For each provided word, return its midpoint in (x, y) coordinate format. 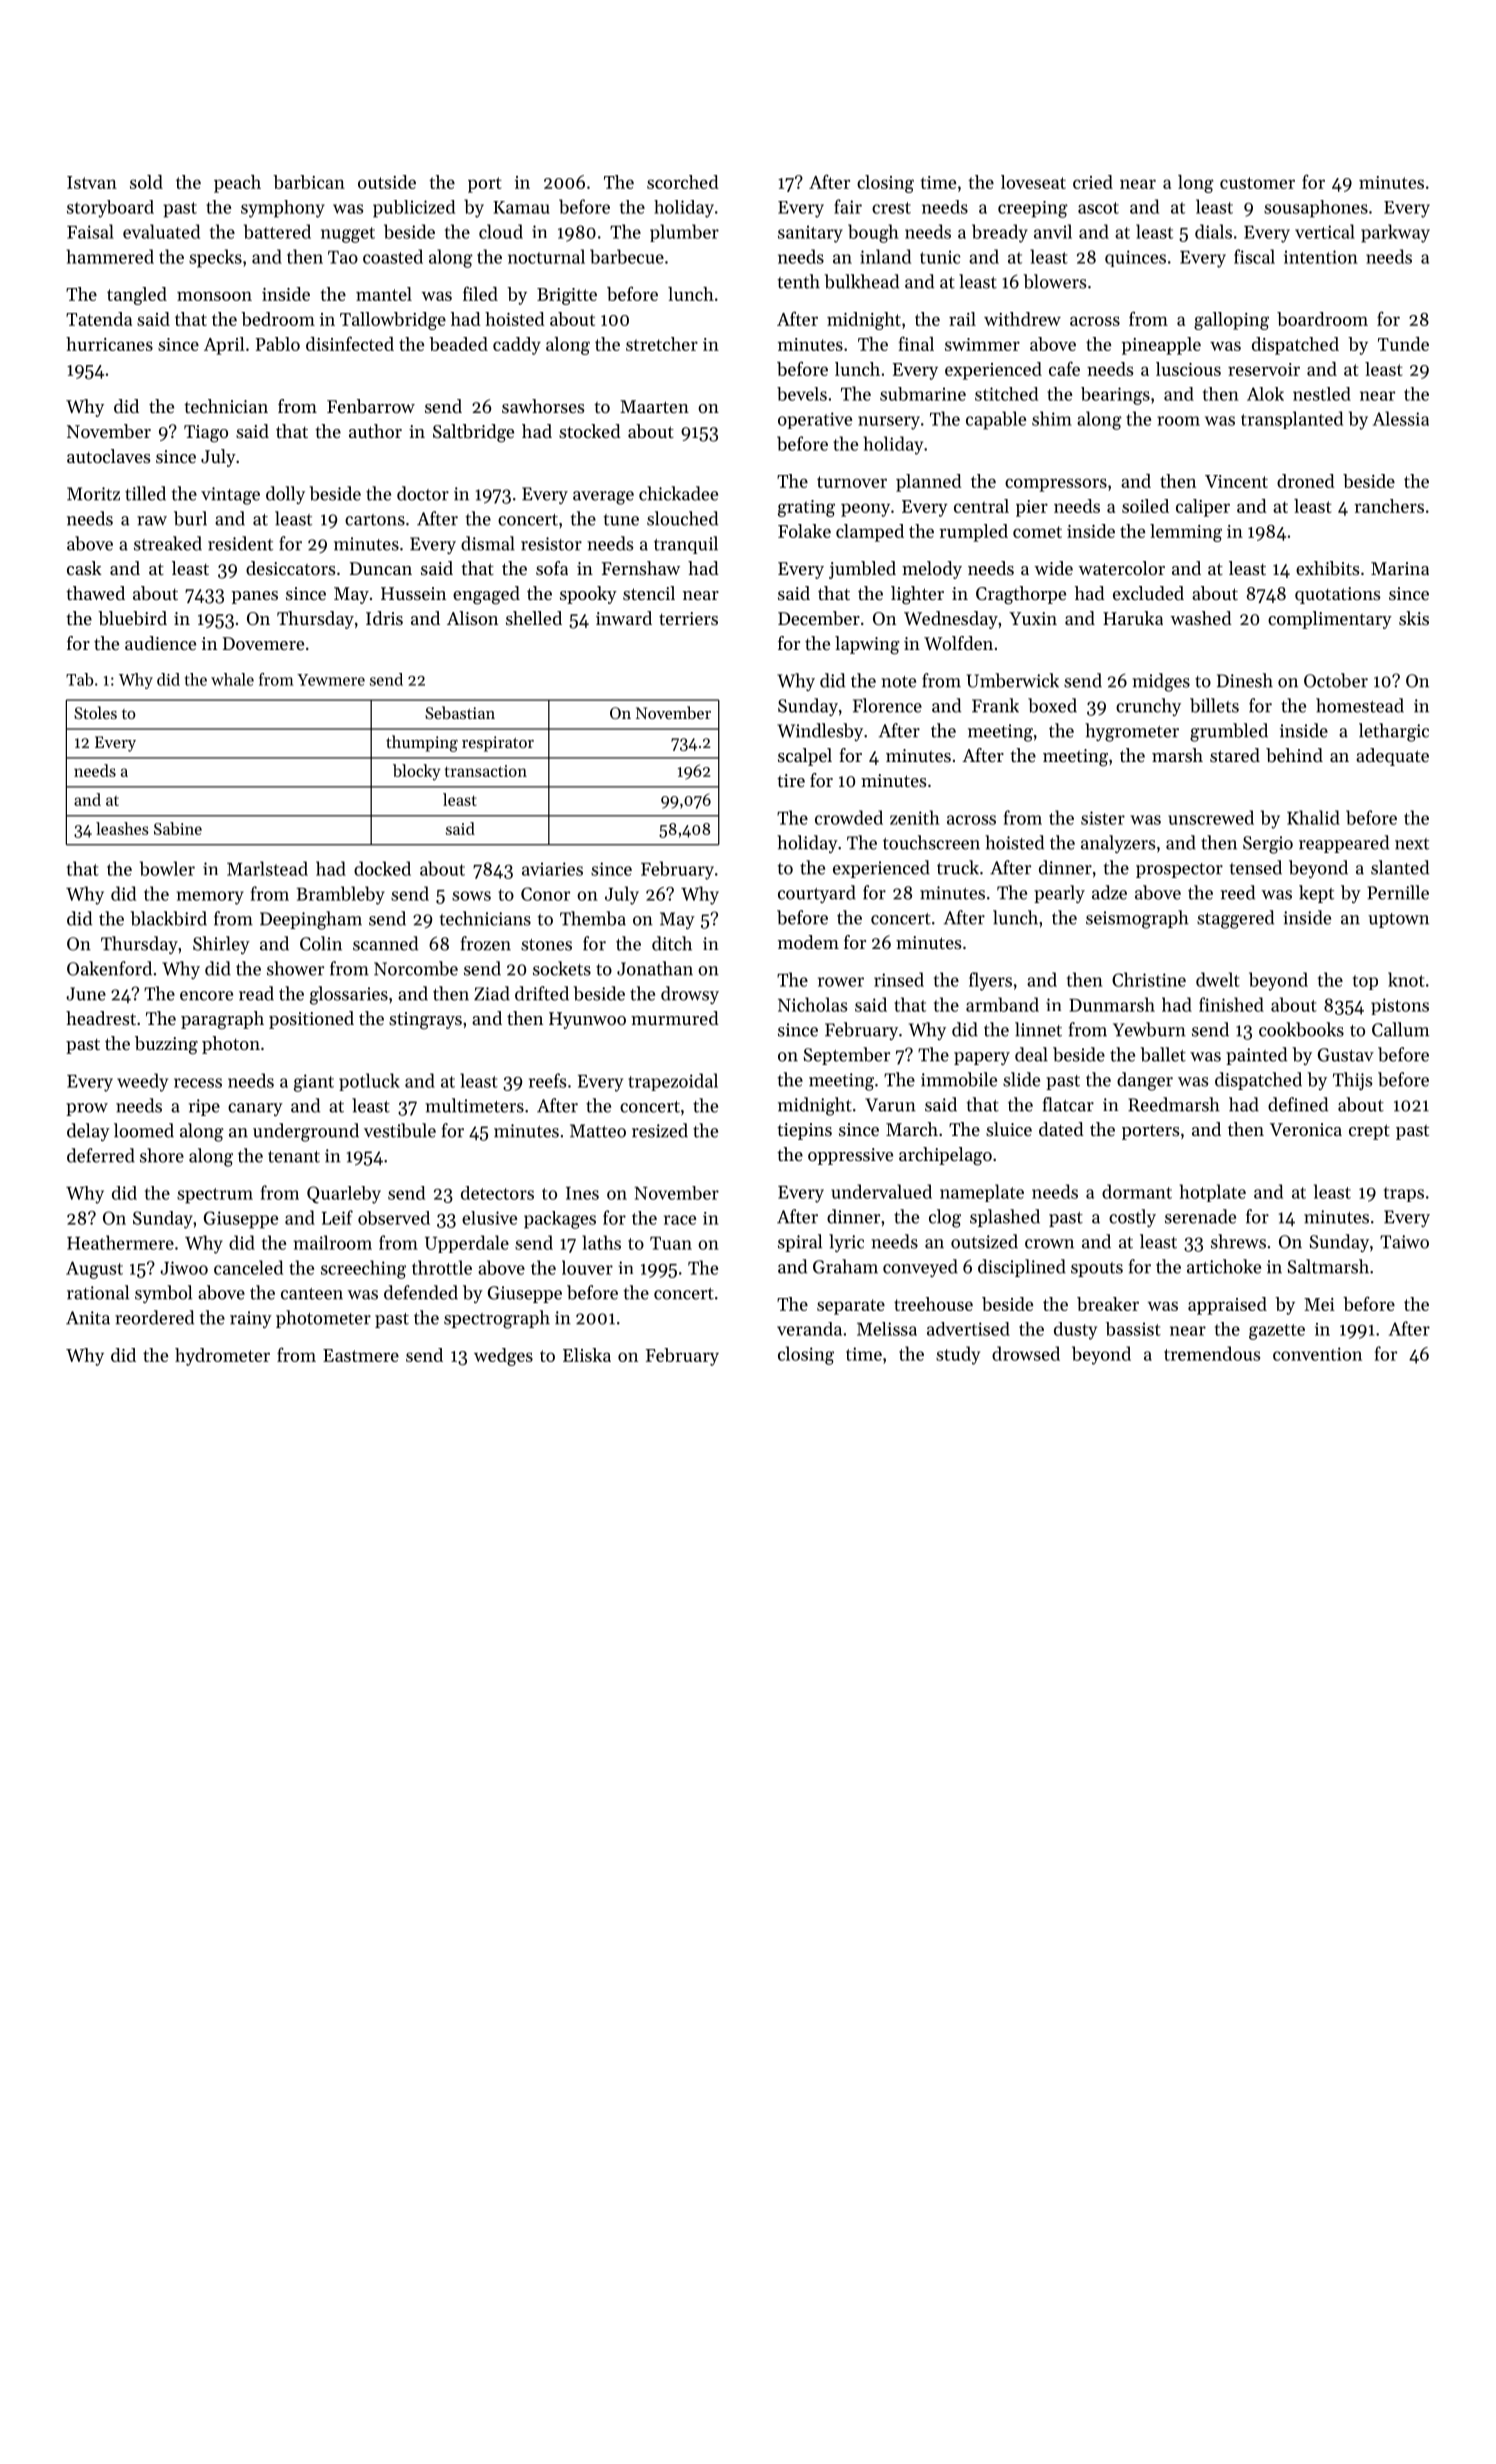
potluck (369, 1082)
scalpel (805, 757)
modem (808, 942)
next (1412, 844)
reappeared (1344, 844)
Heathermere (120, 1242)
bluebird (132, 618)
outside (387, 182)
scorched (683, 182)
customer (1257, 183)
